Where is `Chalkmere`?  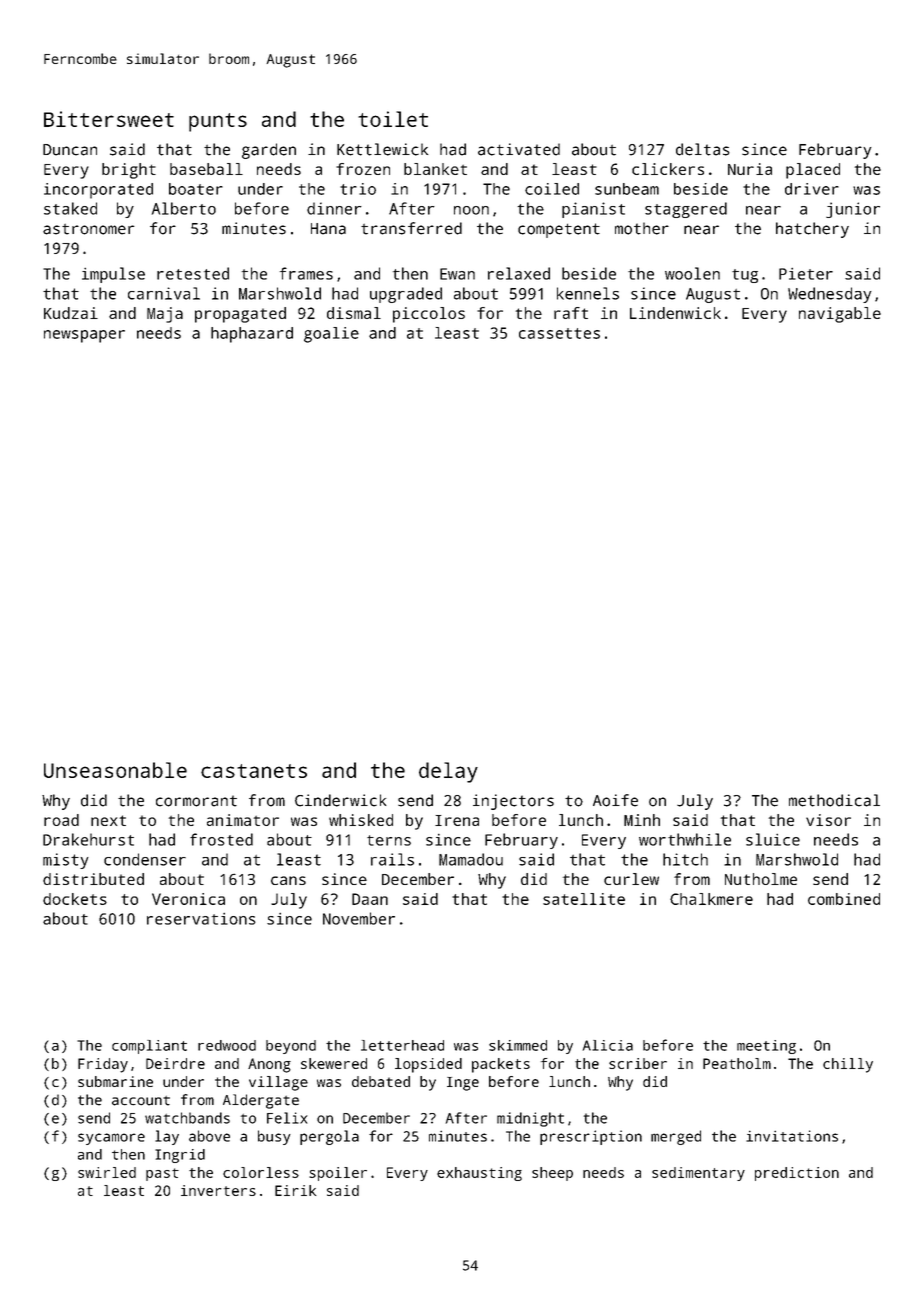
Chalkmere is located at coordinates (711, 899).
